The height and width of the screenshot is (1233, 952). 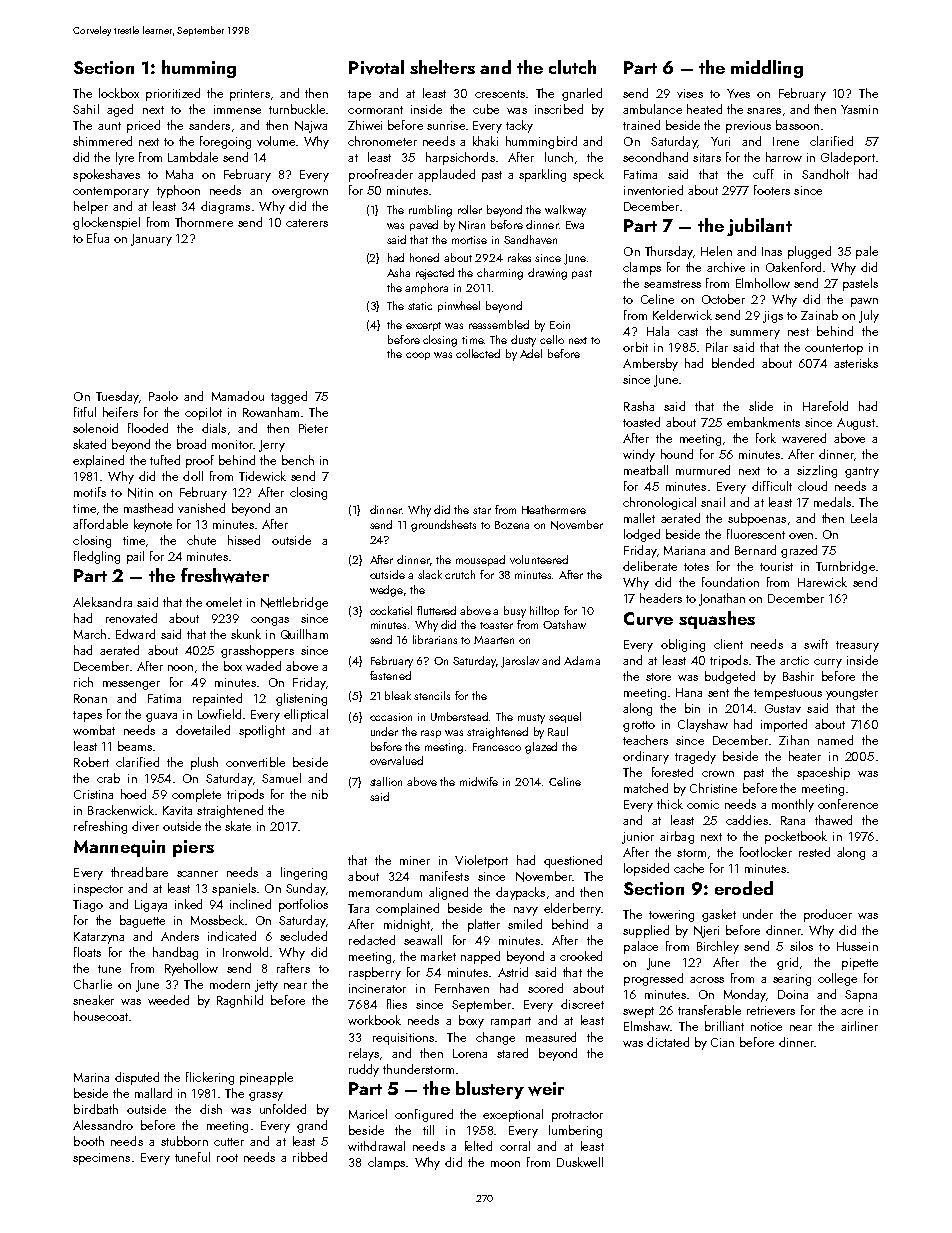 What do you see at coordinates (307, 223) in the screenshot?
I see `caterers` at bounding box center [307, 223].
